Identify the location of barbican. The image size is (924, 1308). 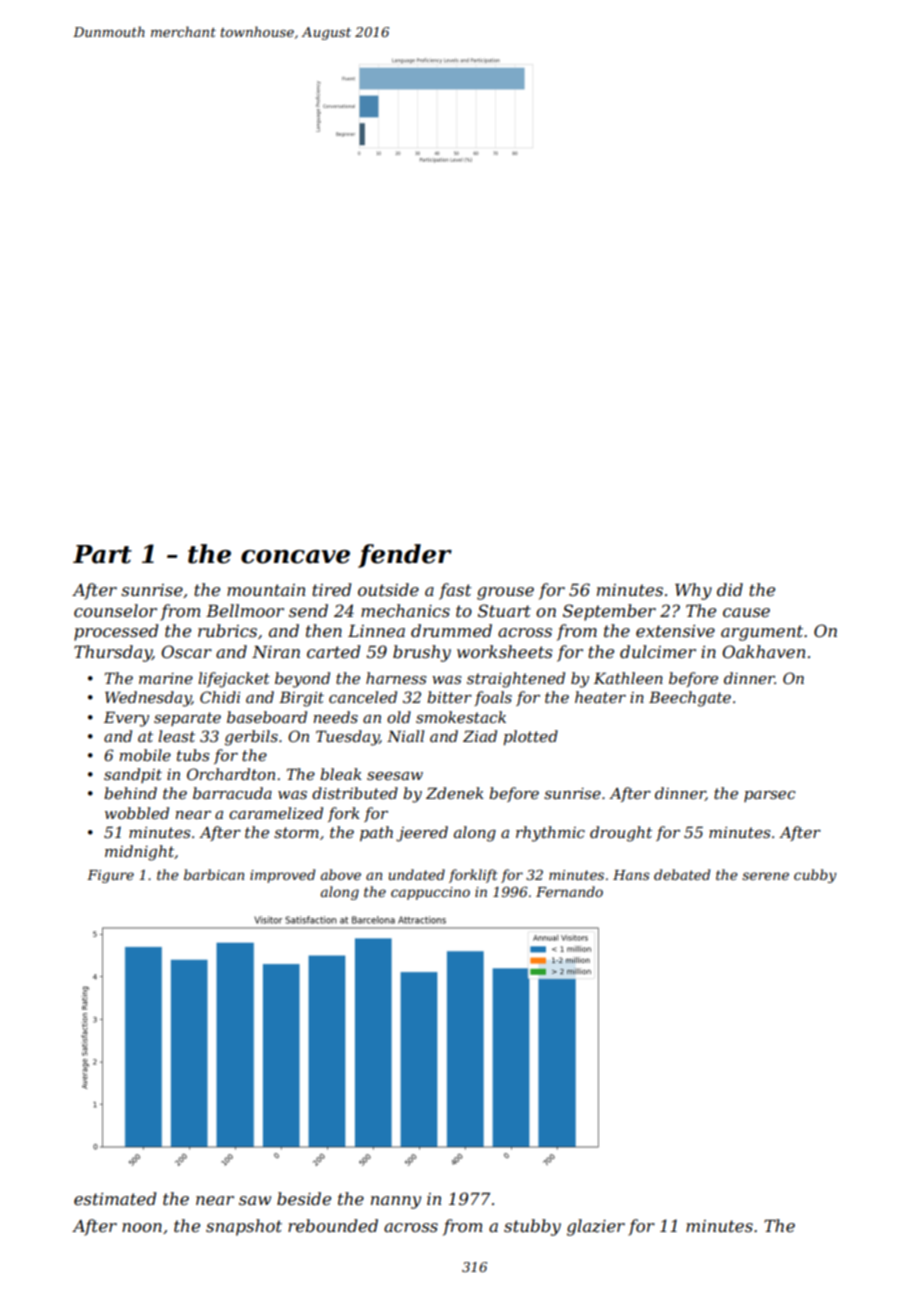
(214, 874).
